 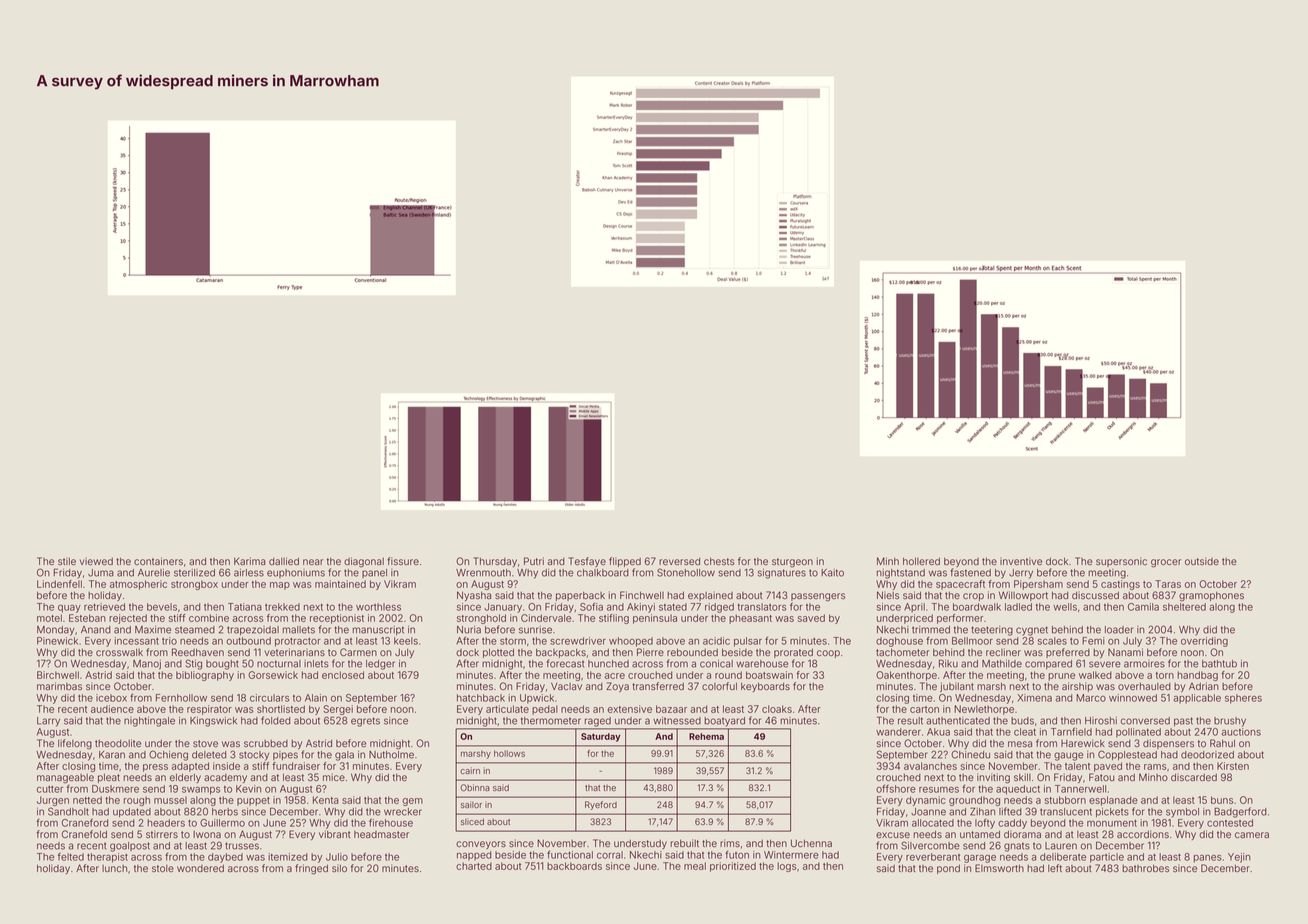 What do you see at coordinates (58, 675) in the screenshot?
I see `Birchwell` at bounding box center [58, 675].
